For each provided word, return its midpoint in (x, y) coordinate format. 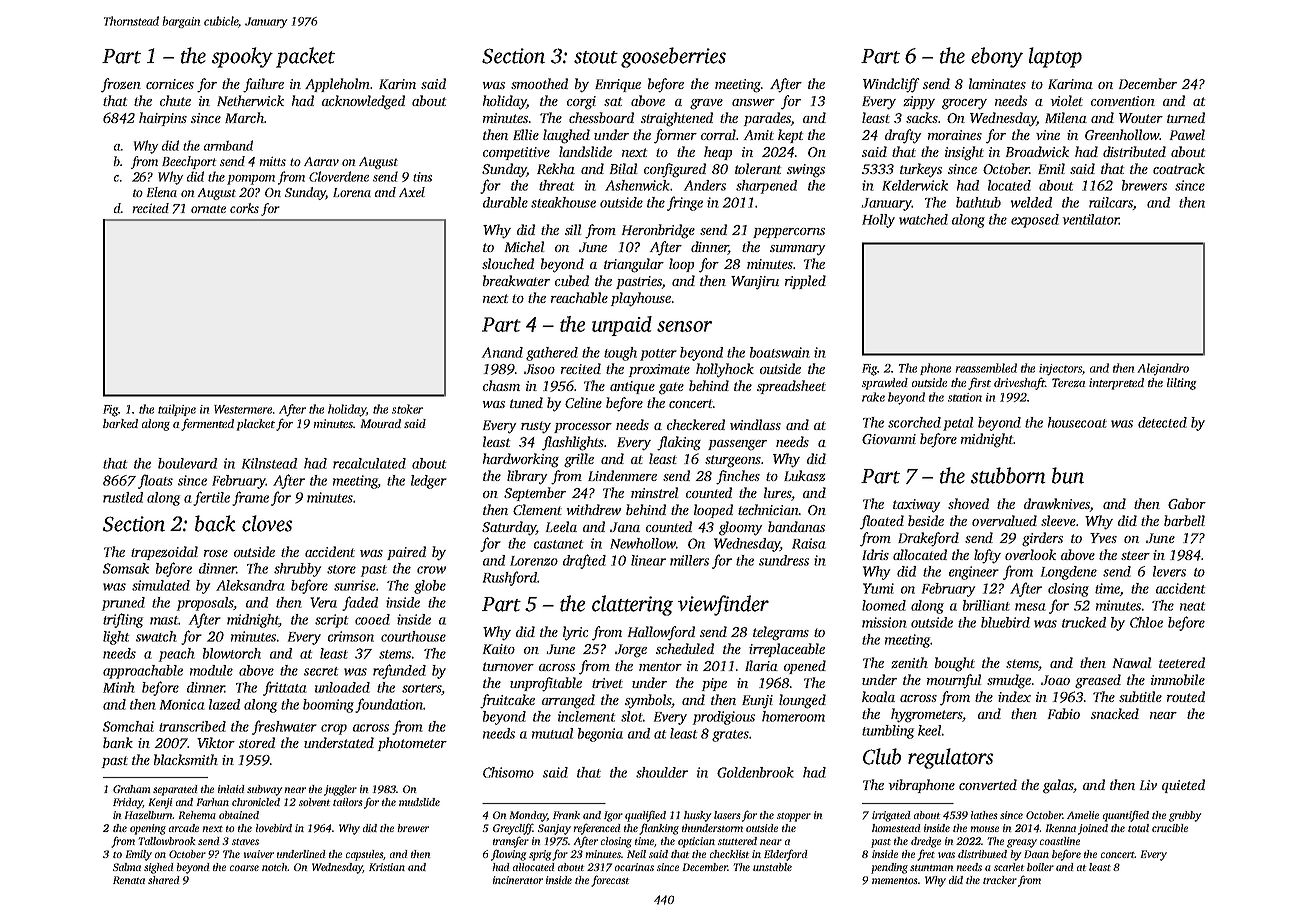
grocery (964, 104)
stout (596, 57)
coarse (244, 868)
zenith (909, 662)
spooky (242, 57)
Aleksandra (250, 585)
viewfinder (723, 605)
